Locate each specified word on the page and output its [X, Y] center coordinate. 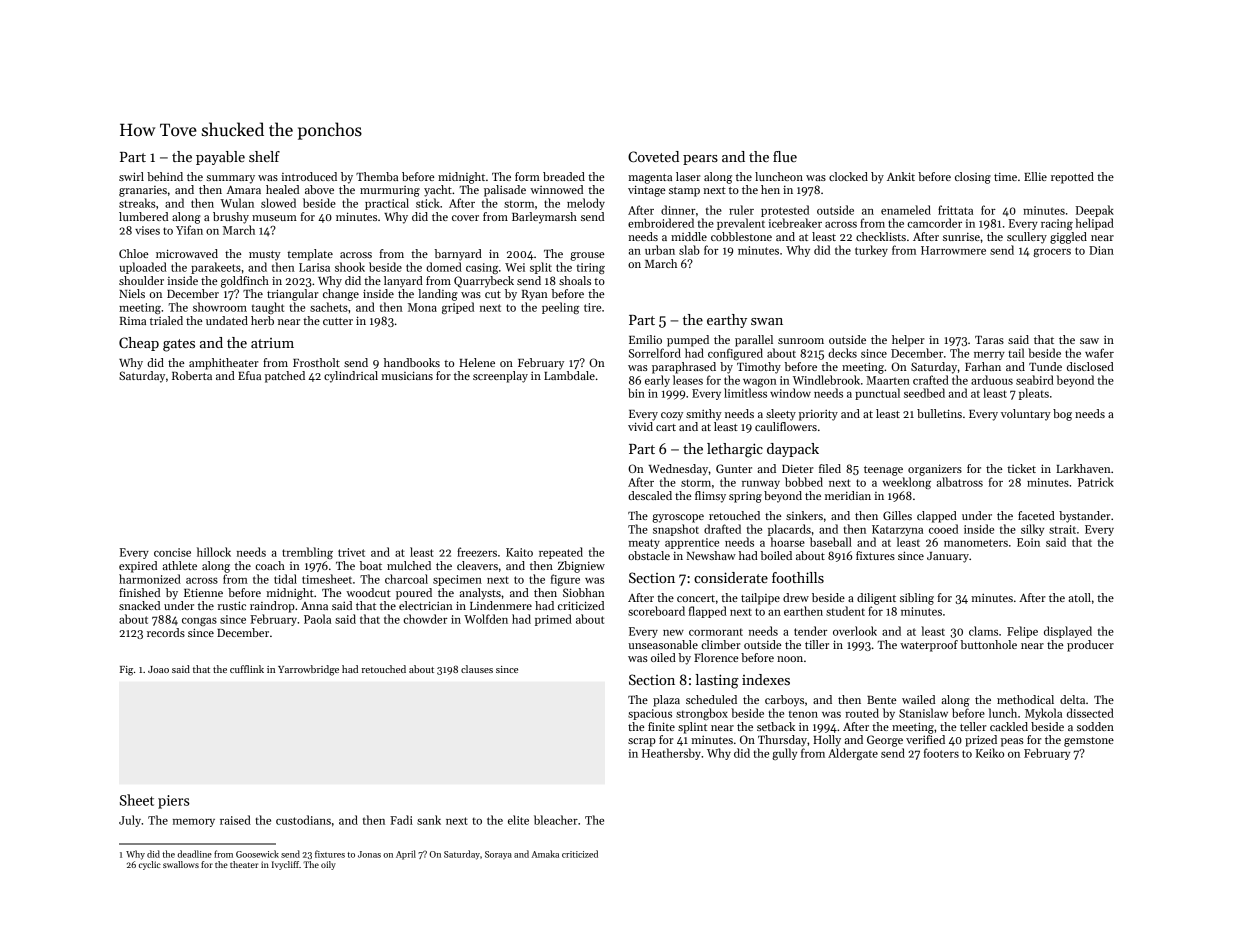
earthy [727, 321]
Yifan [189, 230]
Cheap [139, 344]
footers [941, 753]
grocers [1052, 253]
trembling [307, 553]
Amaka [545, 854]
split [541, 268]
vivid [640, 426]
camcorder [934, 223]
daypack [793, 450]
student [845, 611]
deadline [194, 854]
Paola [317, 619]
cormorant [716, 632]
